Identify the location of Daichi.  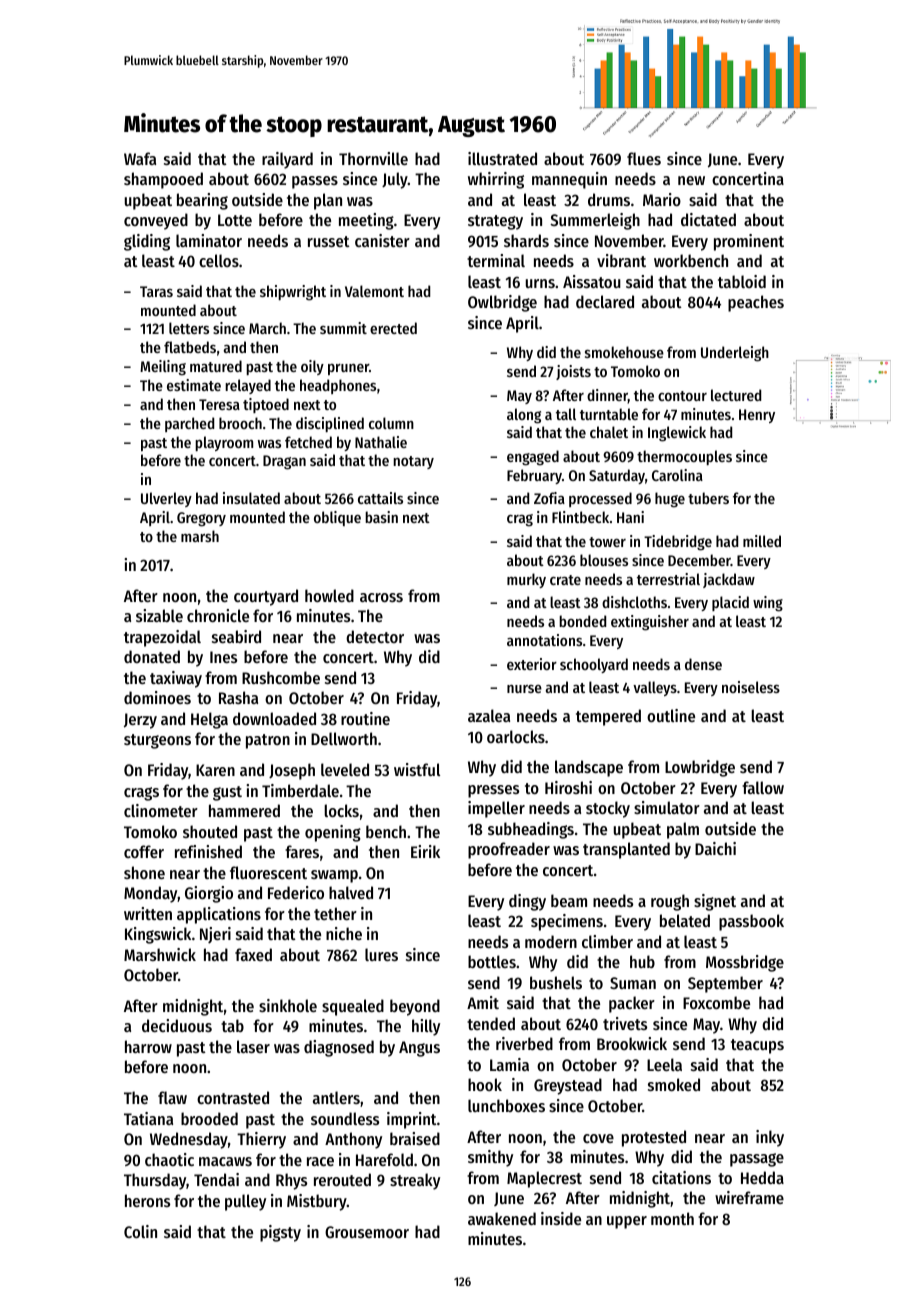
(715, 848).
